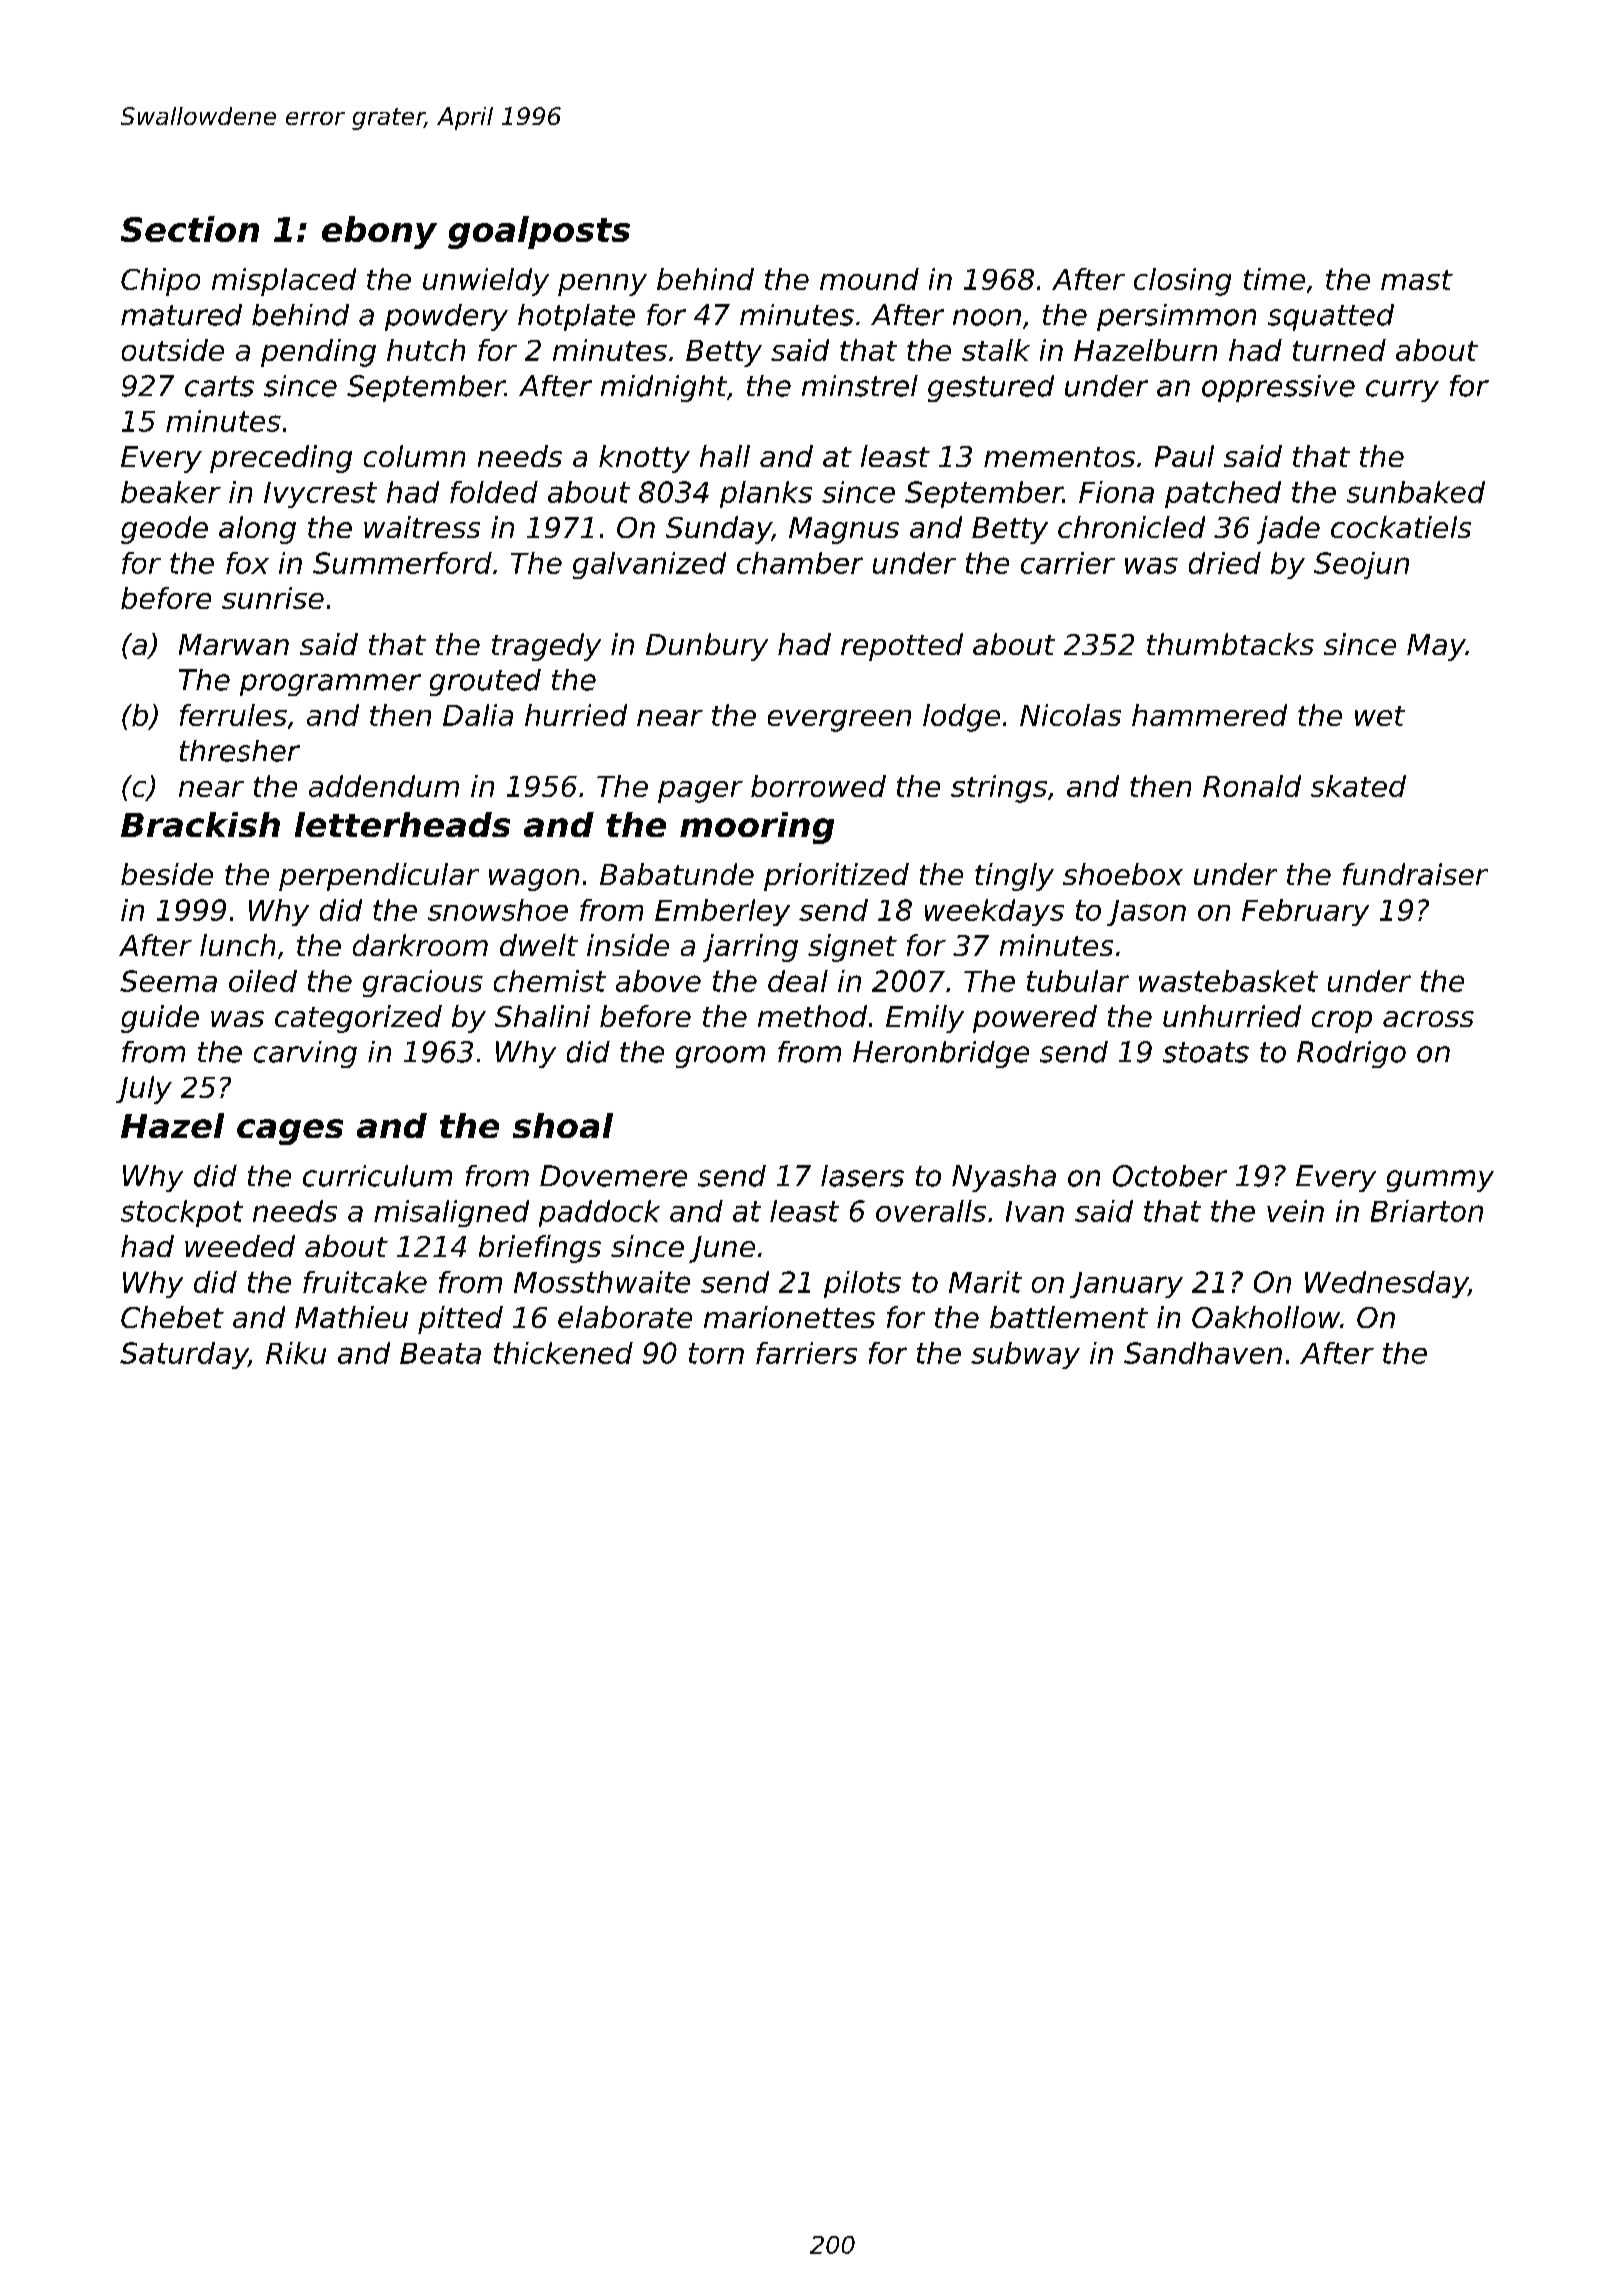 The height and width of the screenshot is (2292, 1620). I want to click on mound, so click(869, 279).
